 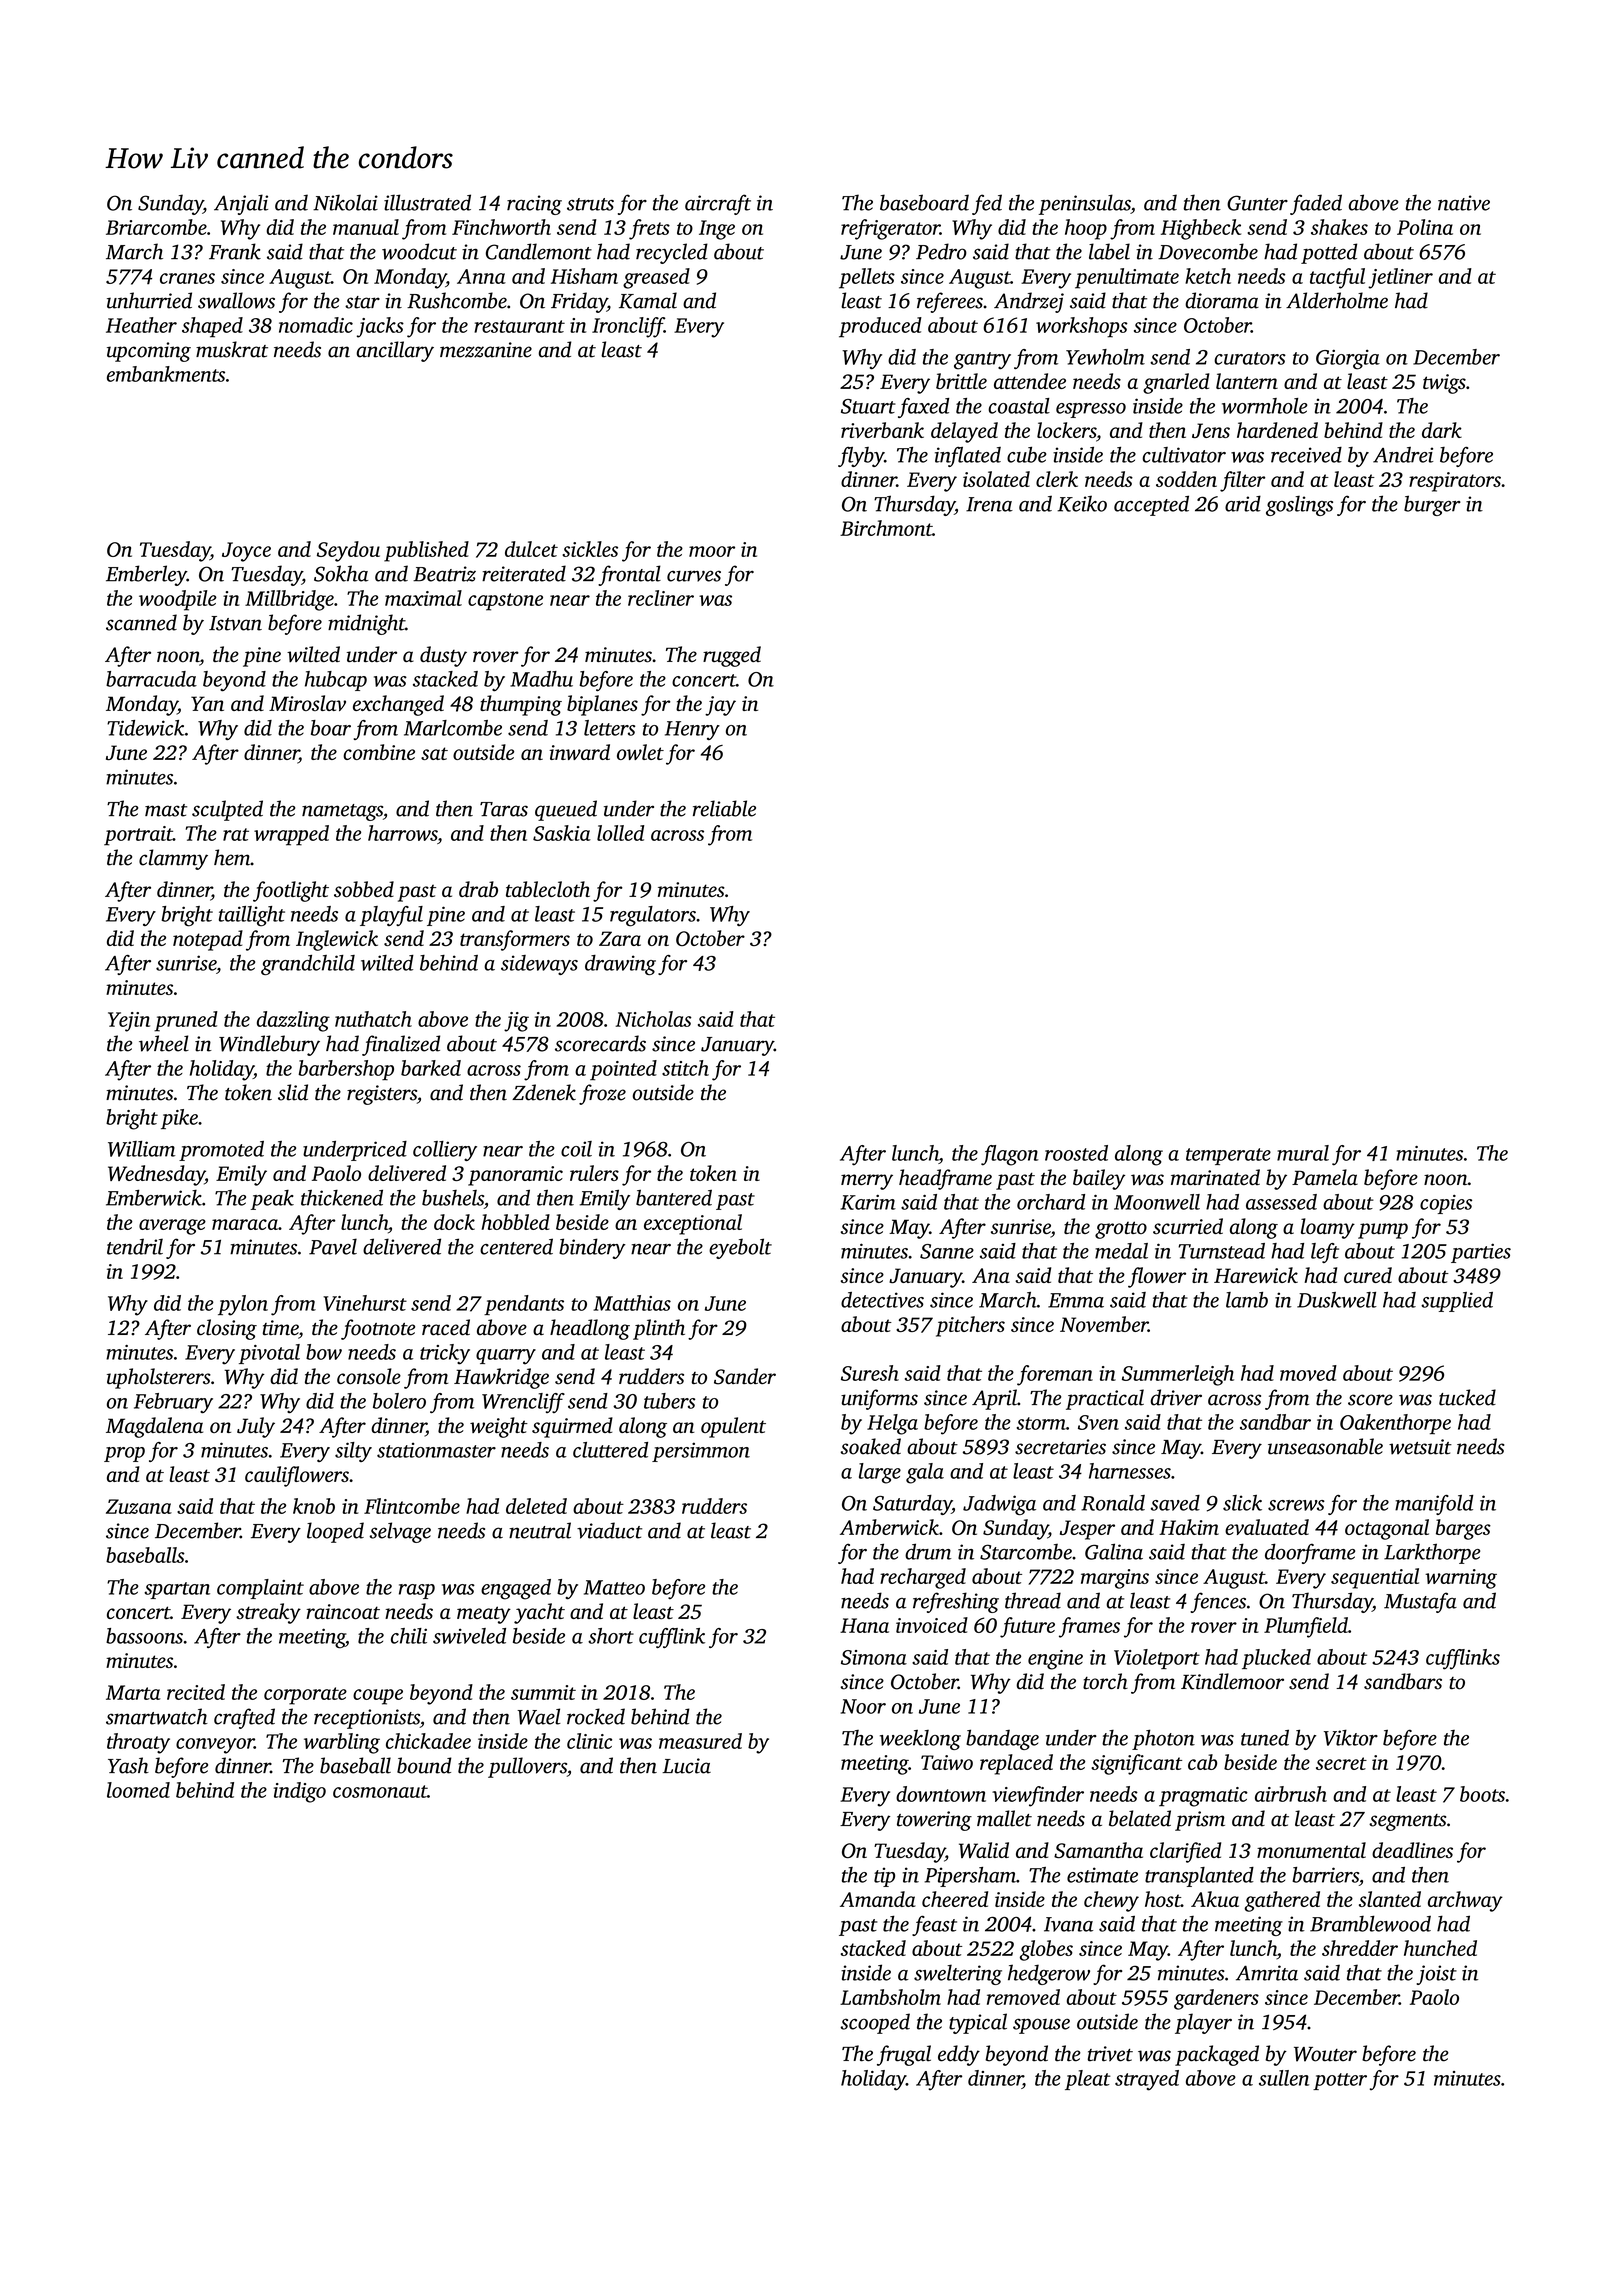 I want to click on cosmonaut, so click(x=380, y=1791).
